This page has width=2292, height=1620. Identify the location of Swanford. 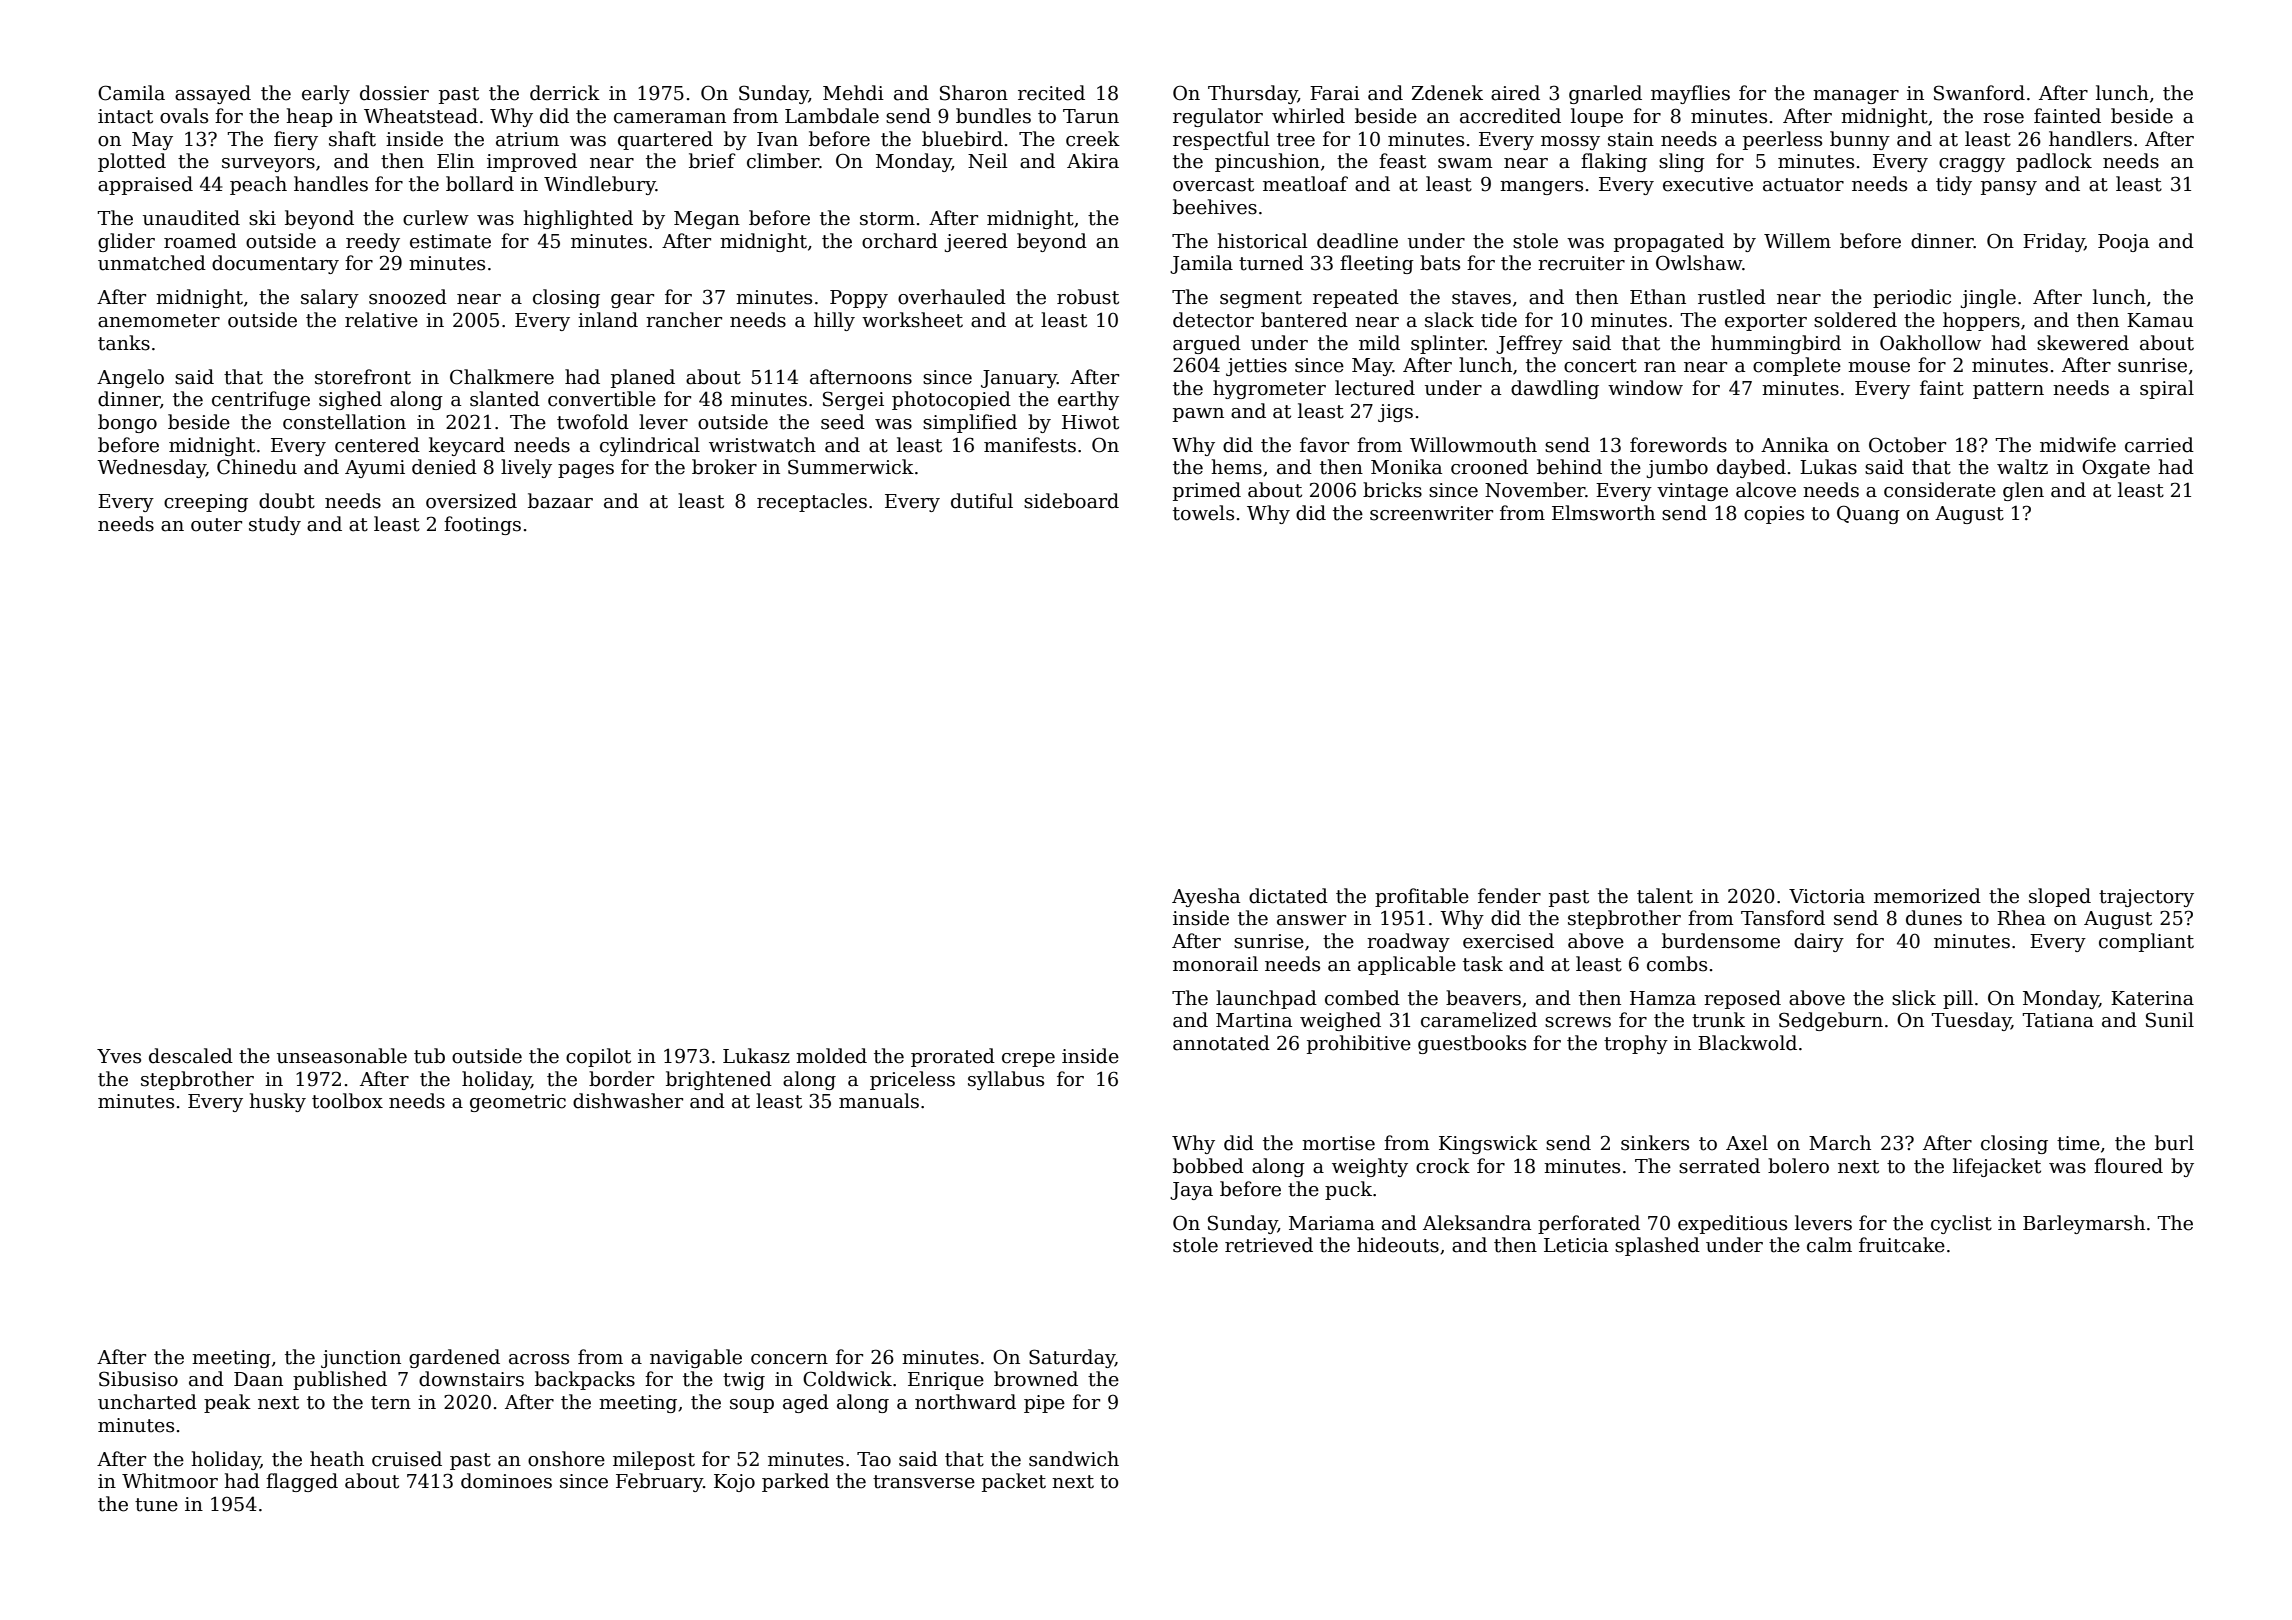
(1979, 93).
